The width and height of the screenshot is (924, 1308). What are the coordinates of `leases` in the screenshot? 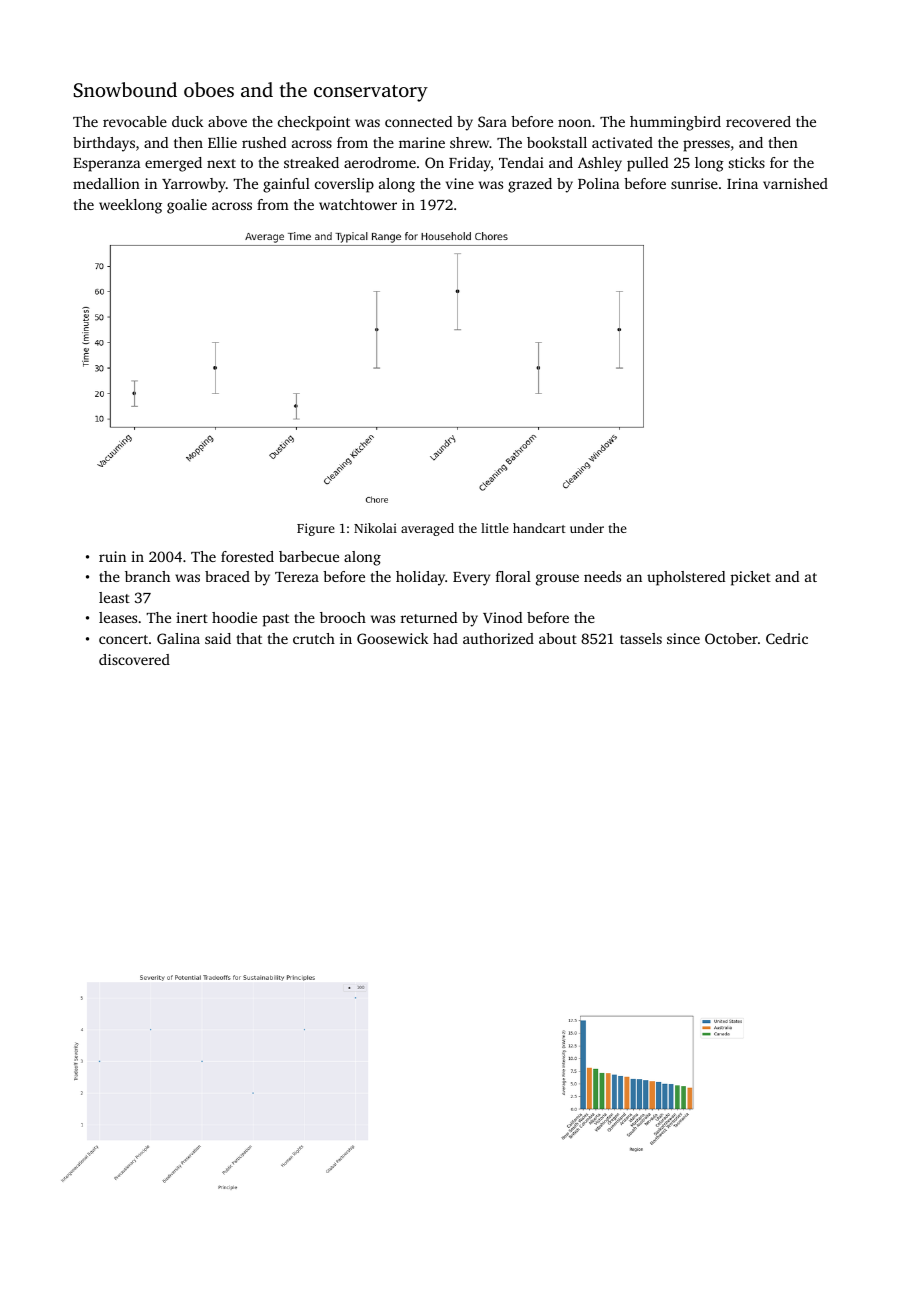 It's located at (118, 617).
